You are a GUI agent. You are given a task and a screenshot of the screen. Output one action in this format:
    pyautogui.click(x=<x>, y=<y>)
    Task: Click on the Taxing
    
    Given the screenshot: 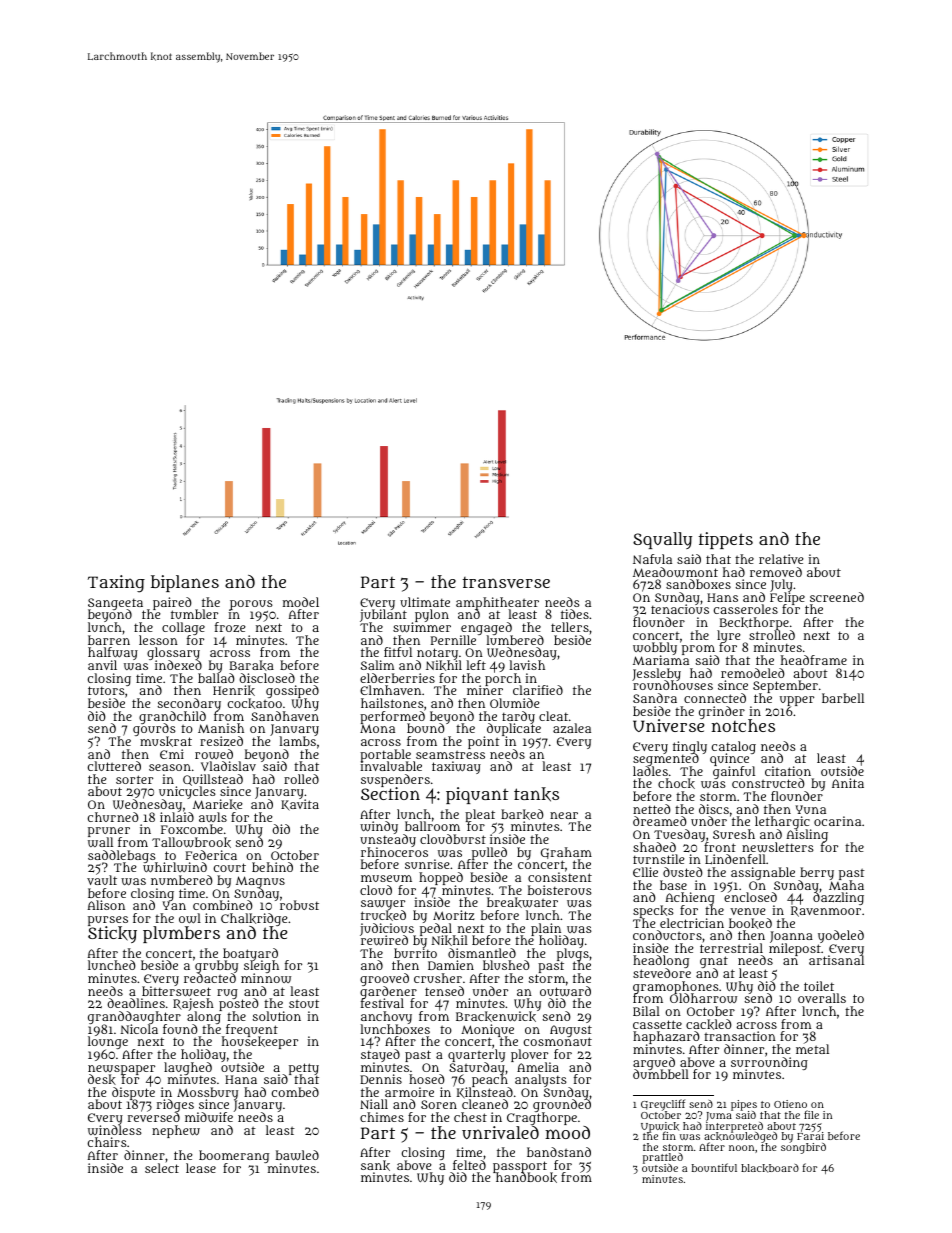 What is the action you would take?
    pyautogui.click(x=116, y=584)
